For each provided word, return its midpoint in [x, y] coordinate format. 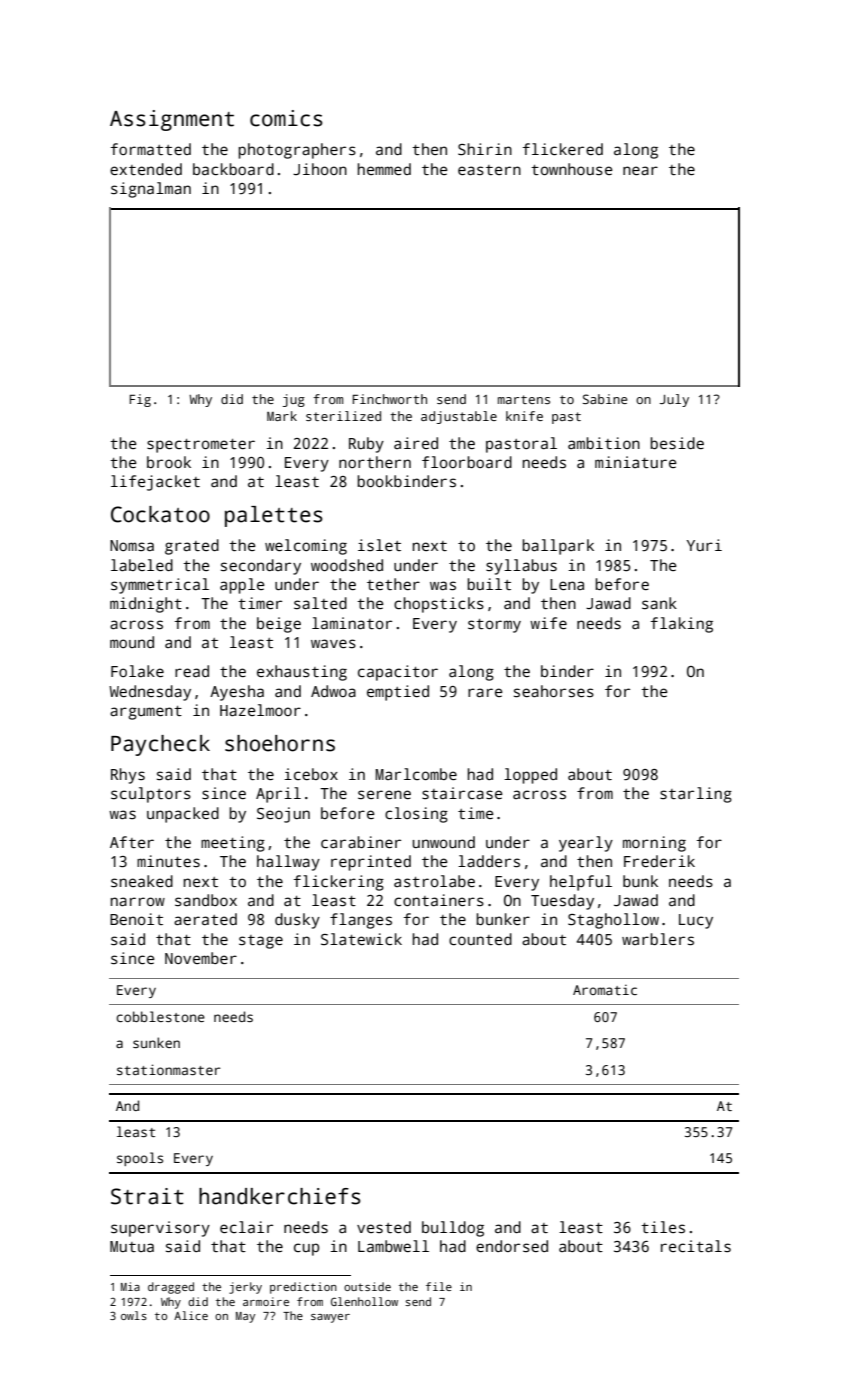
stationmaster [168, 1069]
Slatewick [361, 939]
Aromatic [605, 989]
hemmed [384, 169]
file [439, 1286]
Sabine [605, 399]
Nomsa [132, 545]
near [640, 170]
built [489, 584]
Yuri [704, 545]
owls [134, 1315]
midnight [146, 605]
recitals [696, 1246]
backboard [233, 169]
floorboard [467, 462]
